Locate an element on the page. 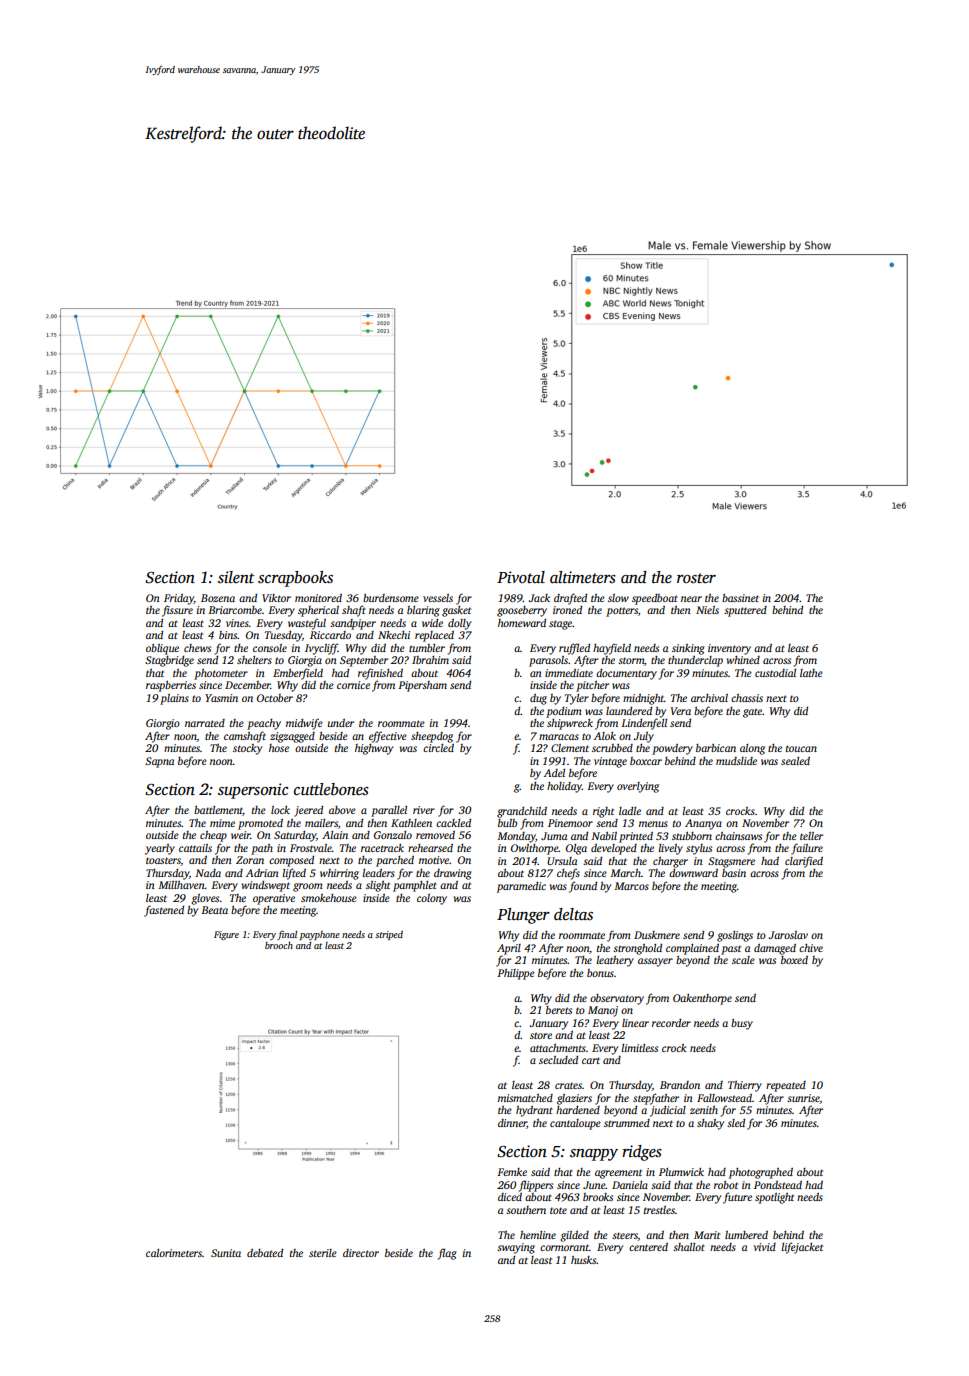 The height and width of the document is (1376, 969). calorimeters is located at coordinates (174, 1253).
